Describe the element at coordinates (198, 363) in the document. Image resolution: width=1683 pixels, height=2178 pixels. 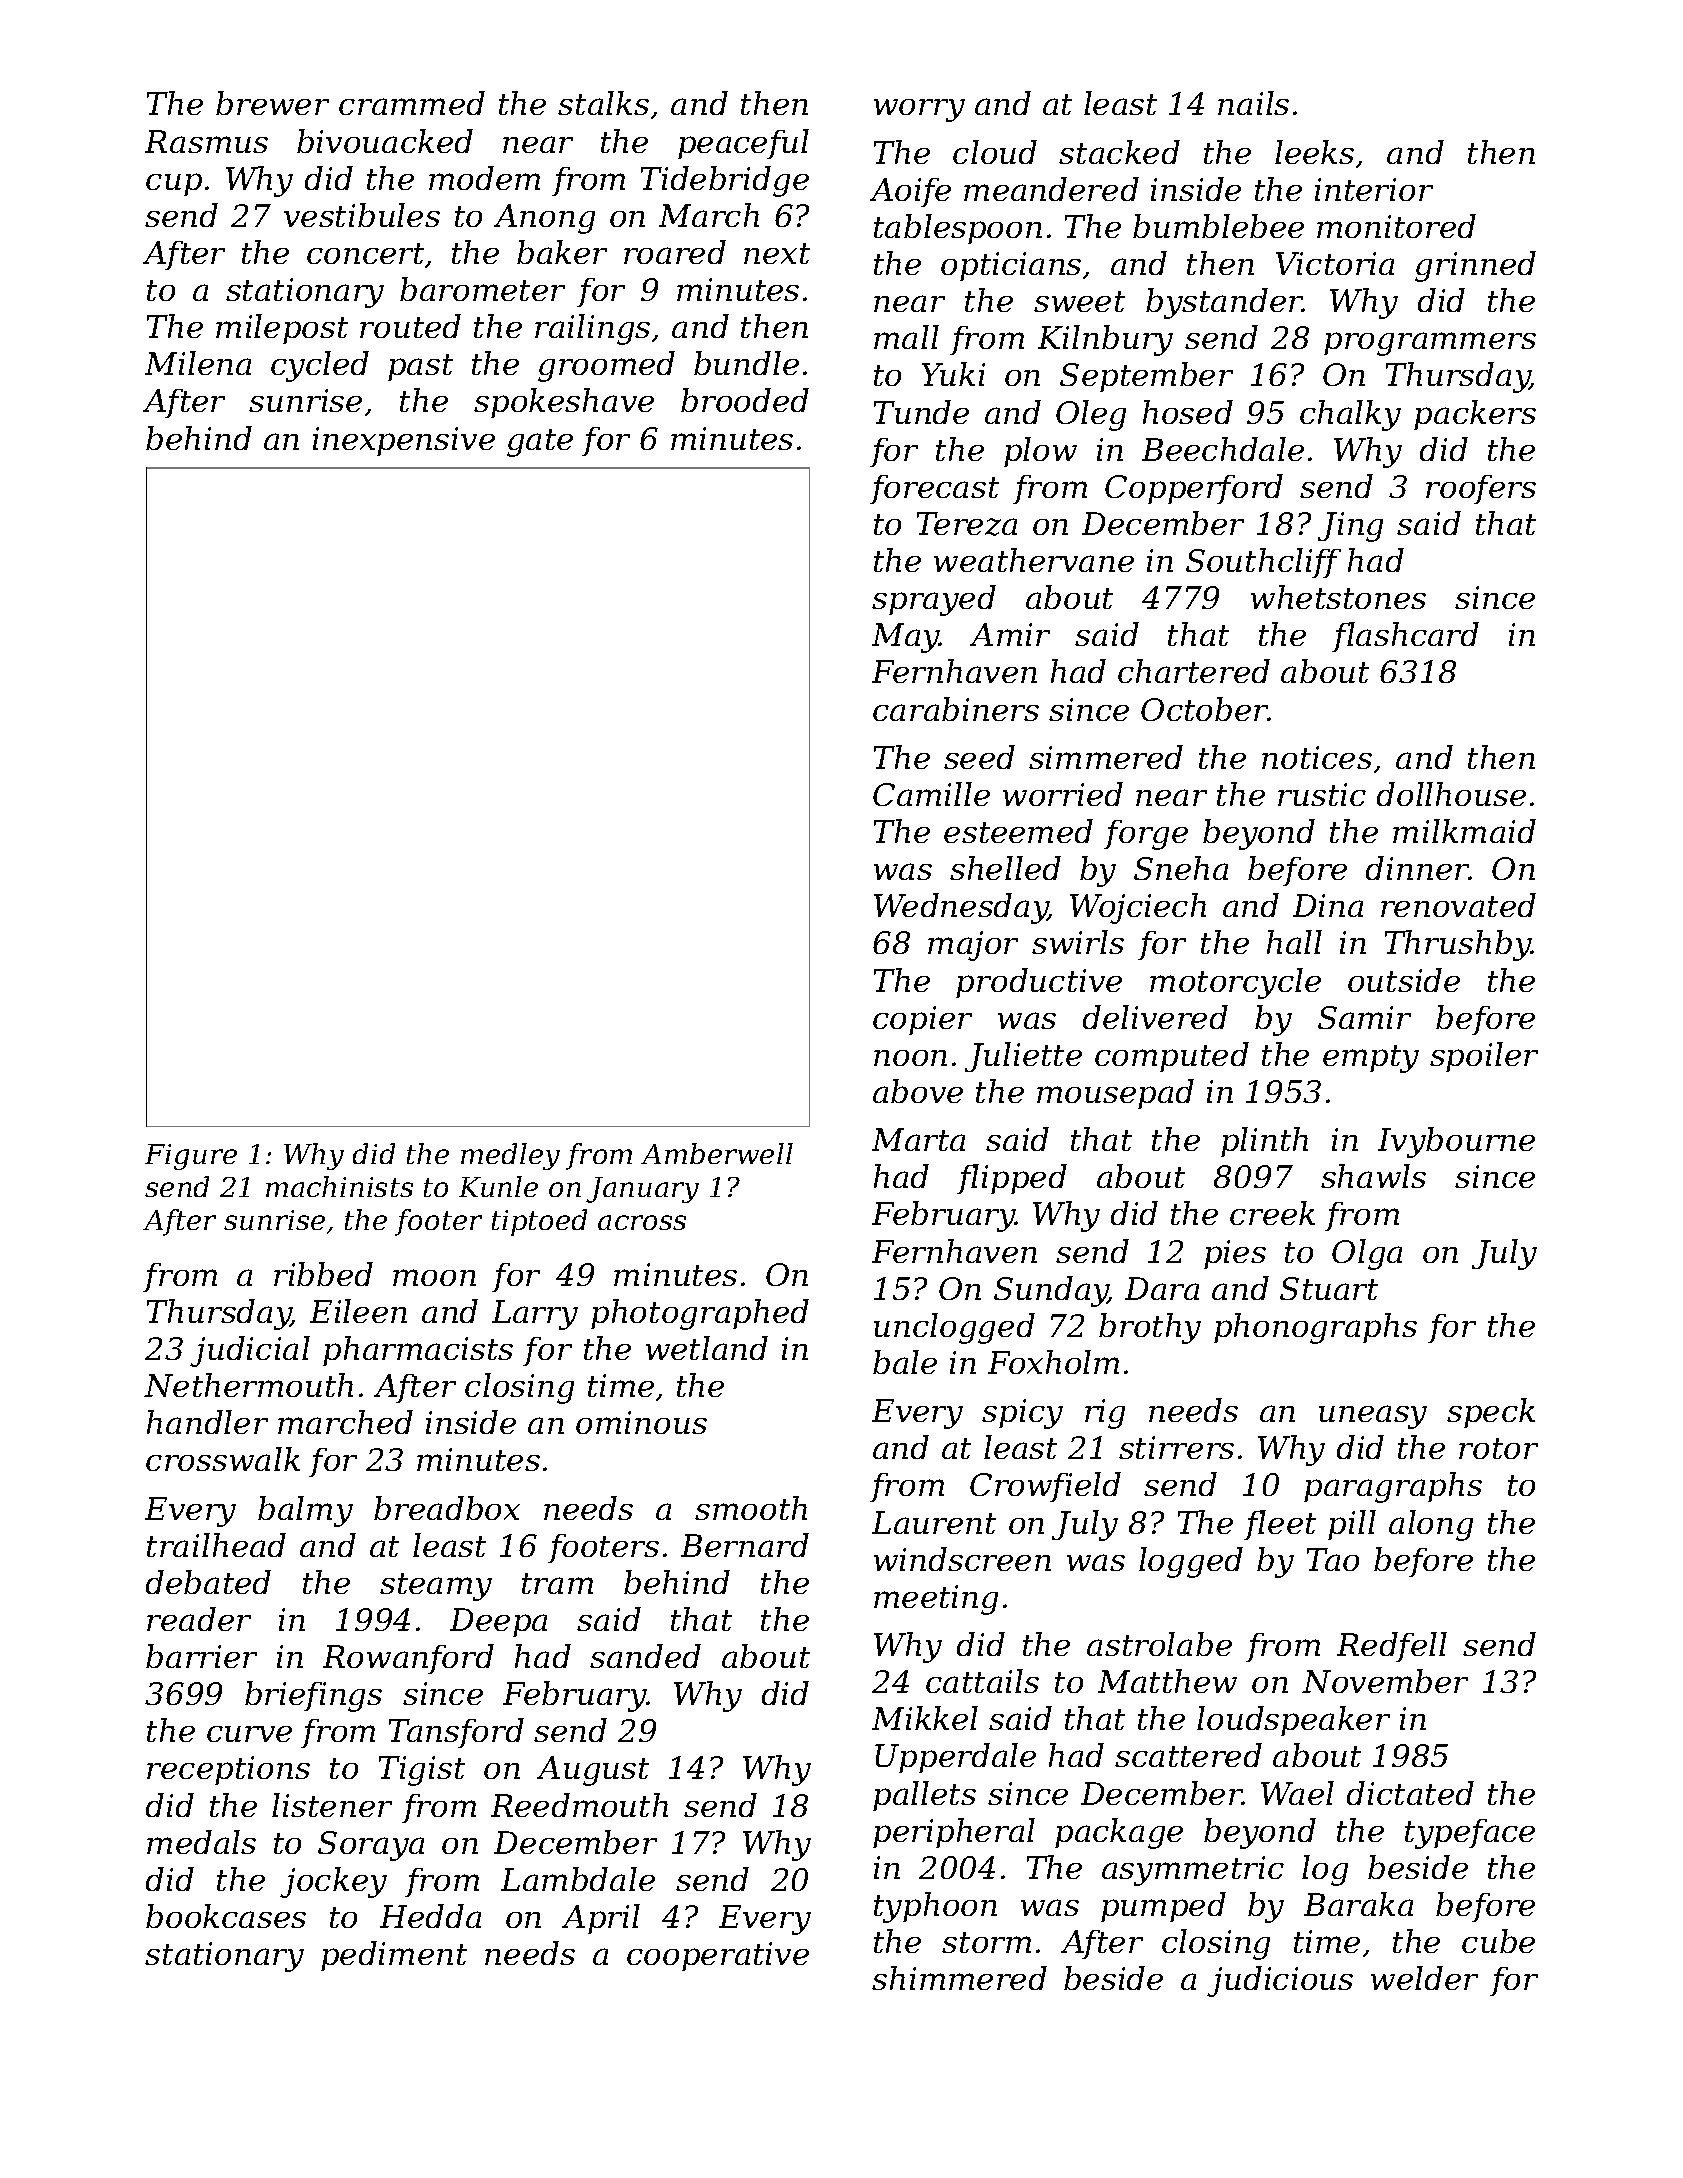
I see `Milena` at that location.
